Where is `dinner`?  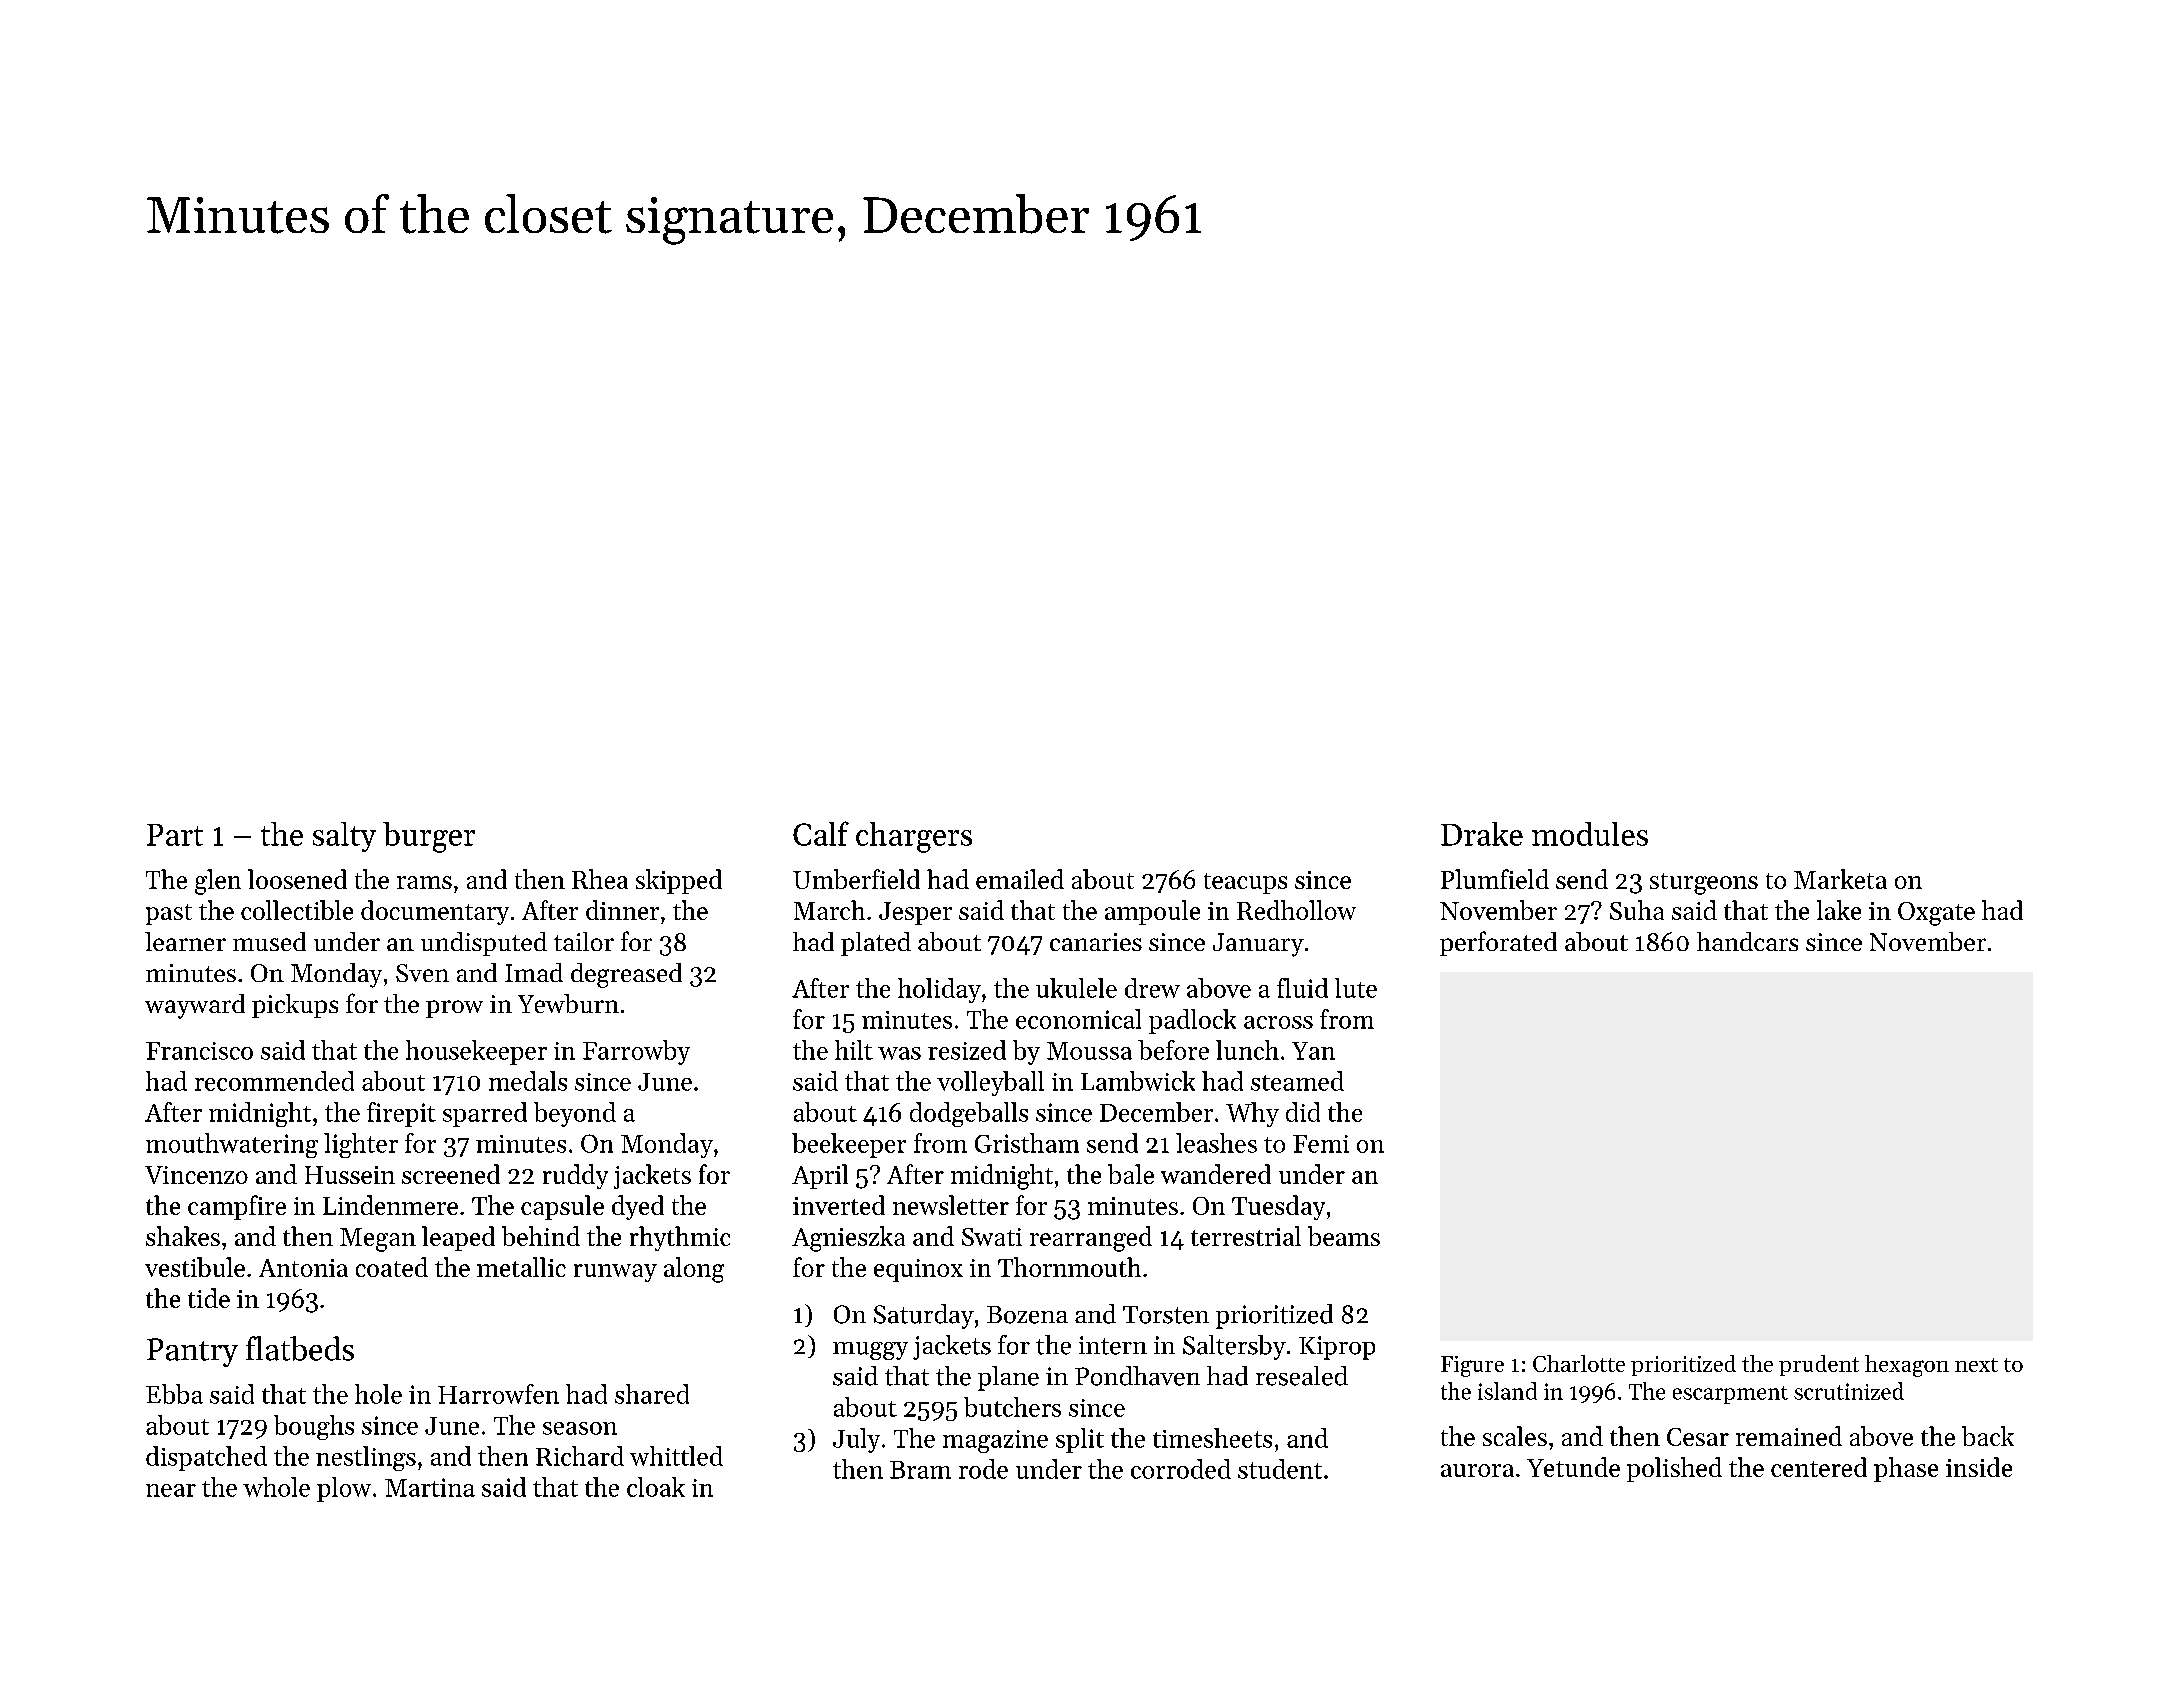
dinner is located at coordinates (622, 910).
